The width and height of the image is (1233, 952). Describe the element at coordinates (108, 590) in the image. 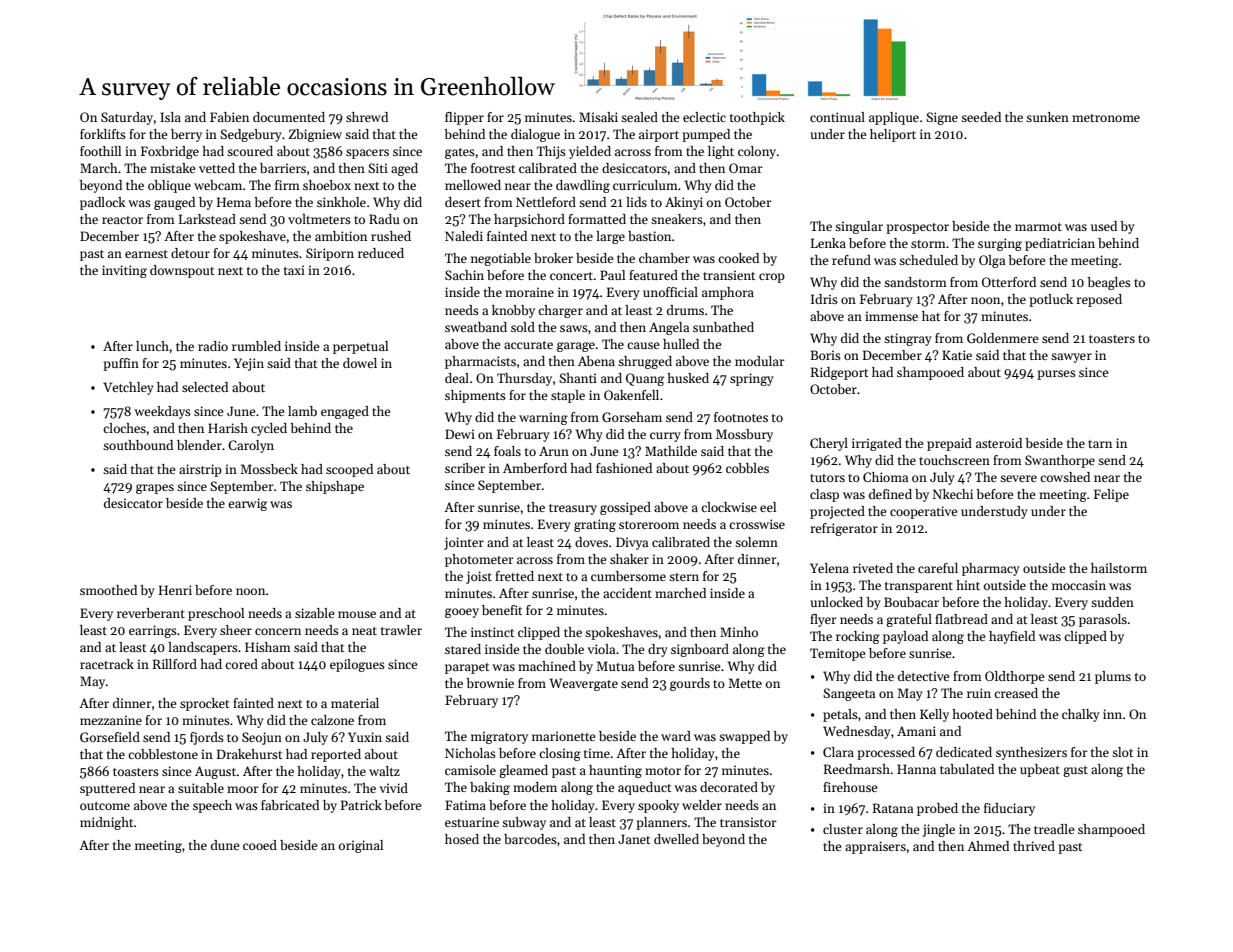

I see `smoothed` at that location.
